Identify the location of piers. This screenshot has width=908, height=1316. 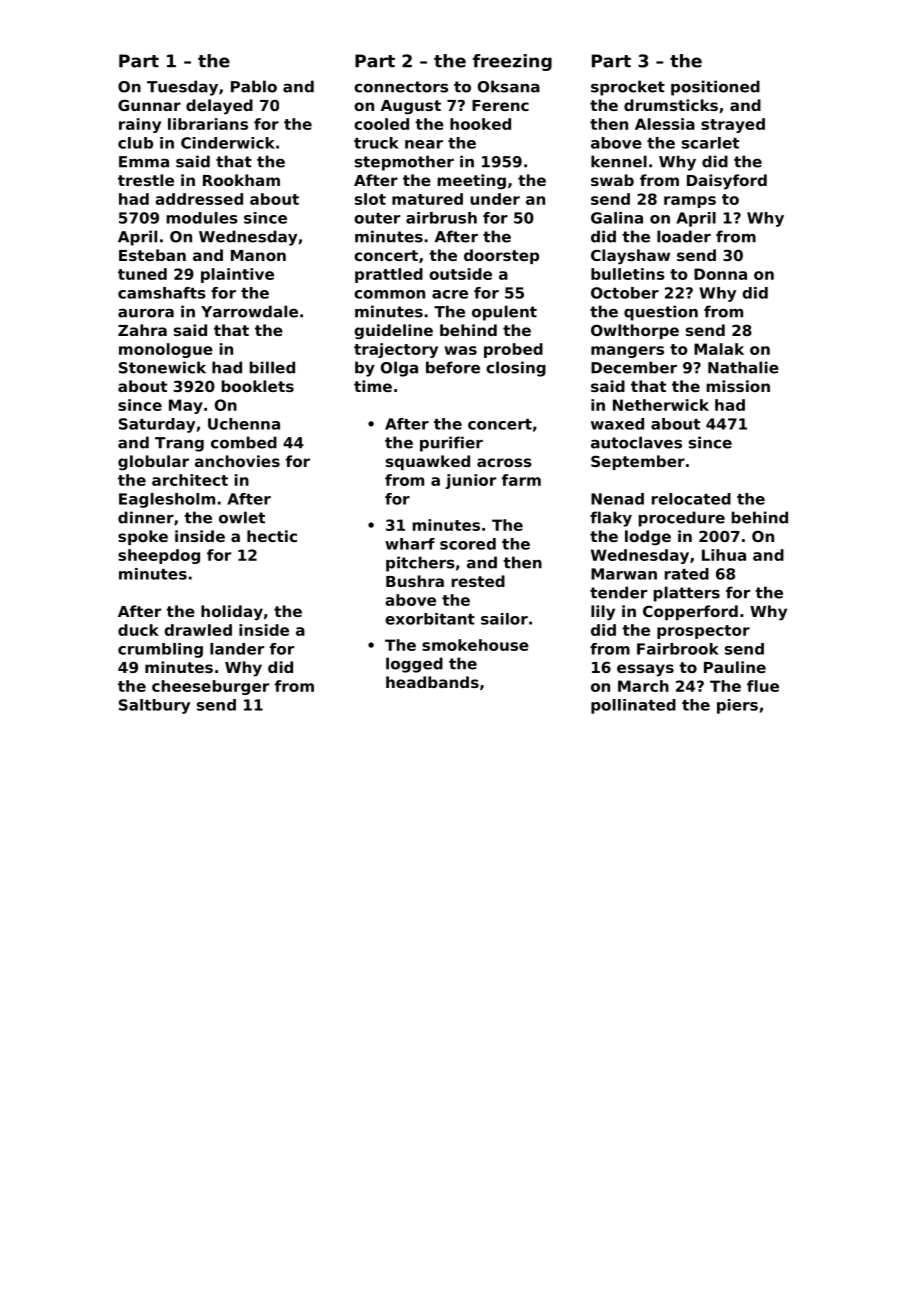
(737, 706).
